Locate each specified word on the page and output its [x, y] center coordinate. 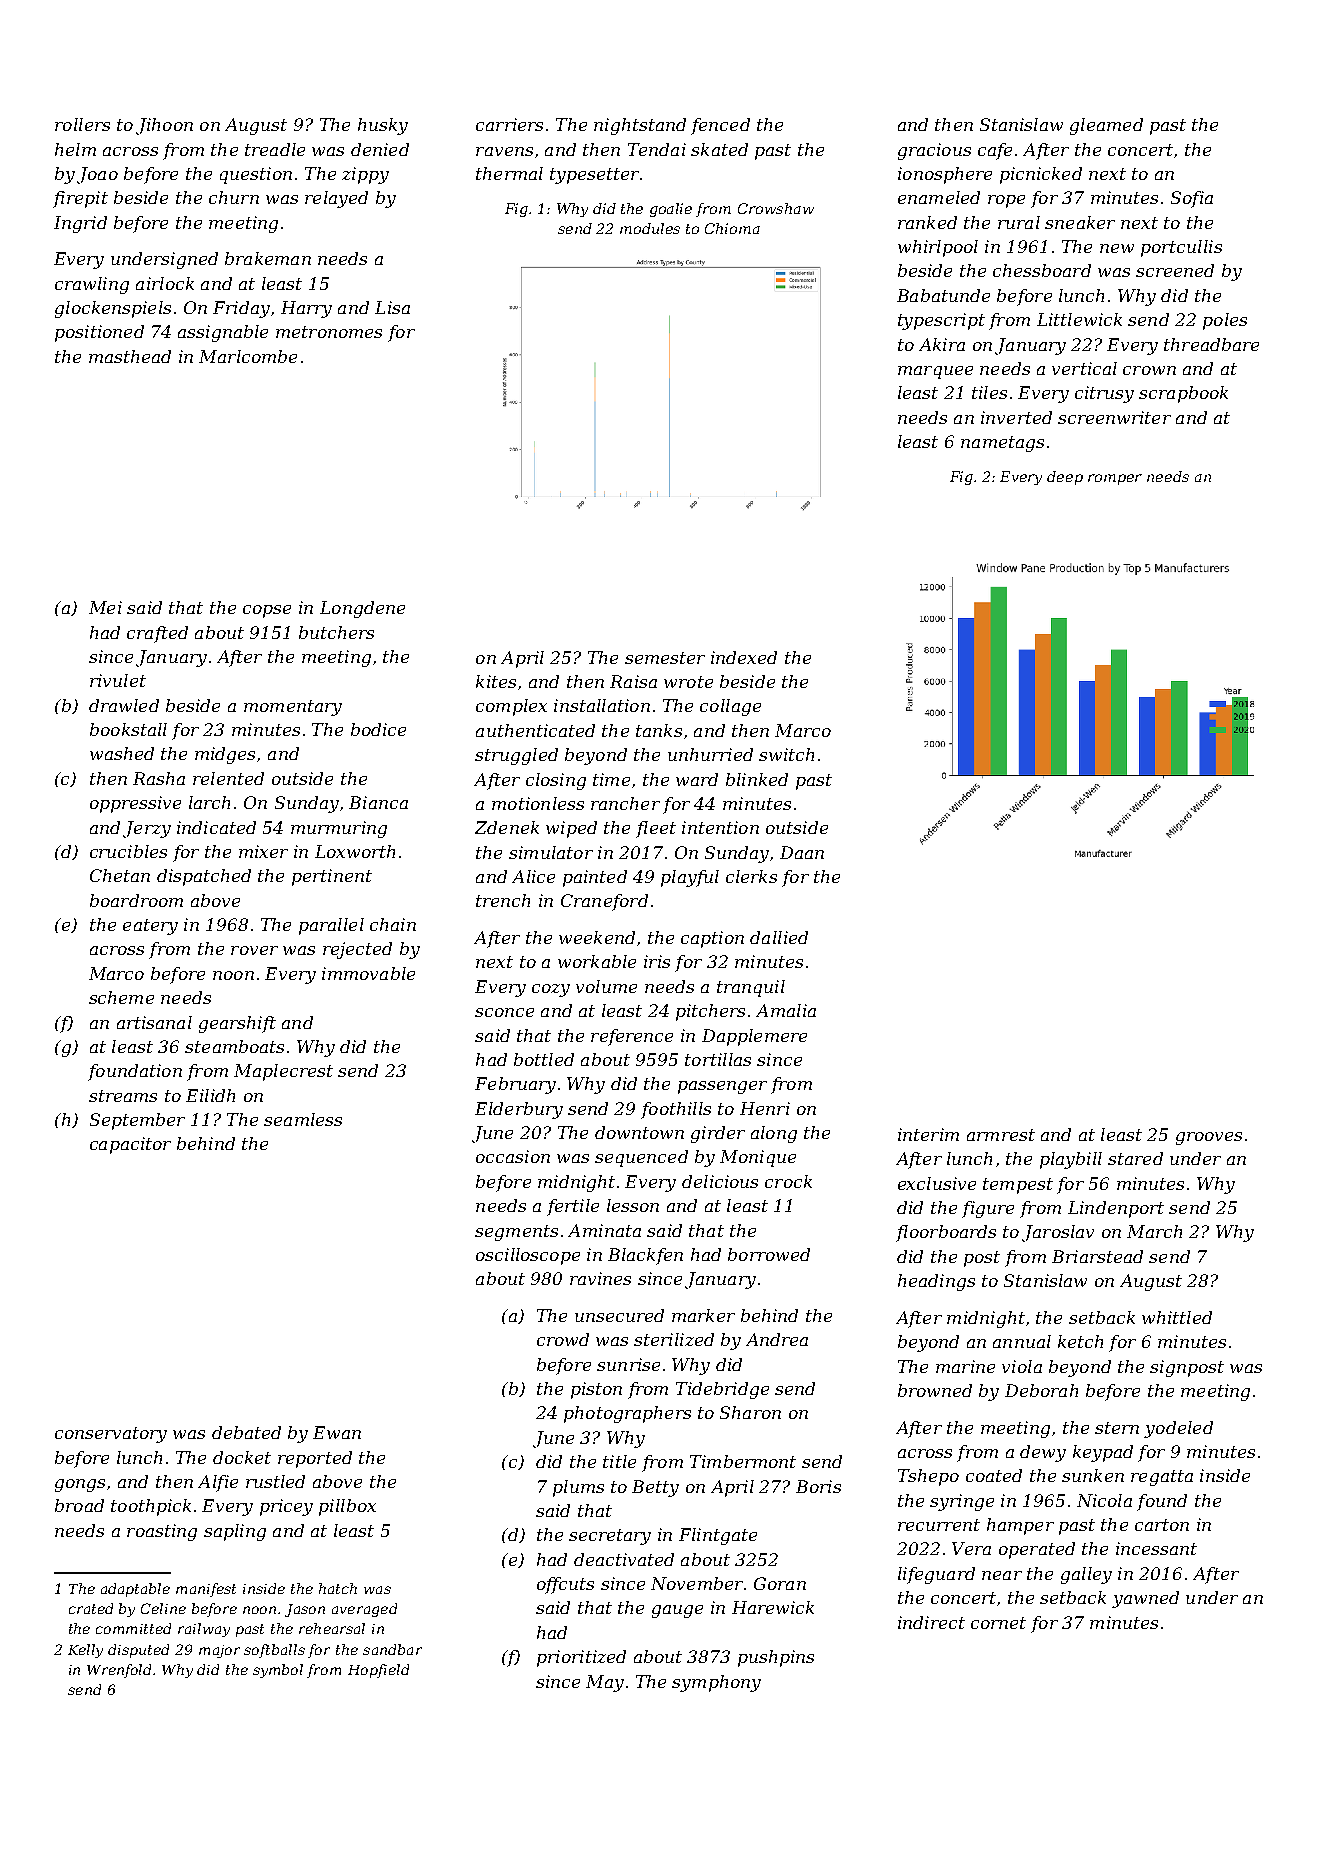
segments [516, 1233]
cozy [551, 990]
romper [1115, 479]
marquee [935, 372]
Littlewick [1079, 319]
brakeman [268, 258]
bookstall [128, 729]
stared [1135, 1158]
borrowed [769, 1254]
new [1117, 248]
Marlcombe [248, 356]
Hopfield [378, 1671]
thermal [509, 173]
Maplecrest [283, 1072]
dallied [779, 937]
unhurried [710, 754]
